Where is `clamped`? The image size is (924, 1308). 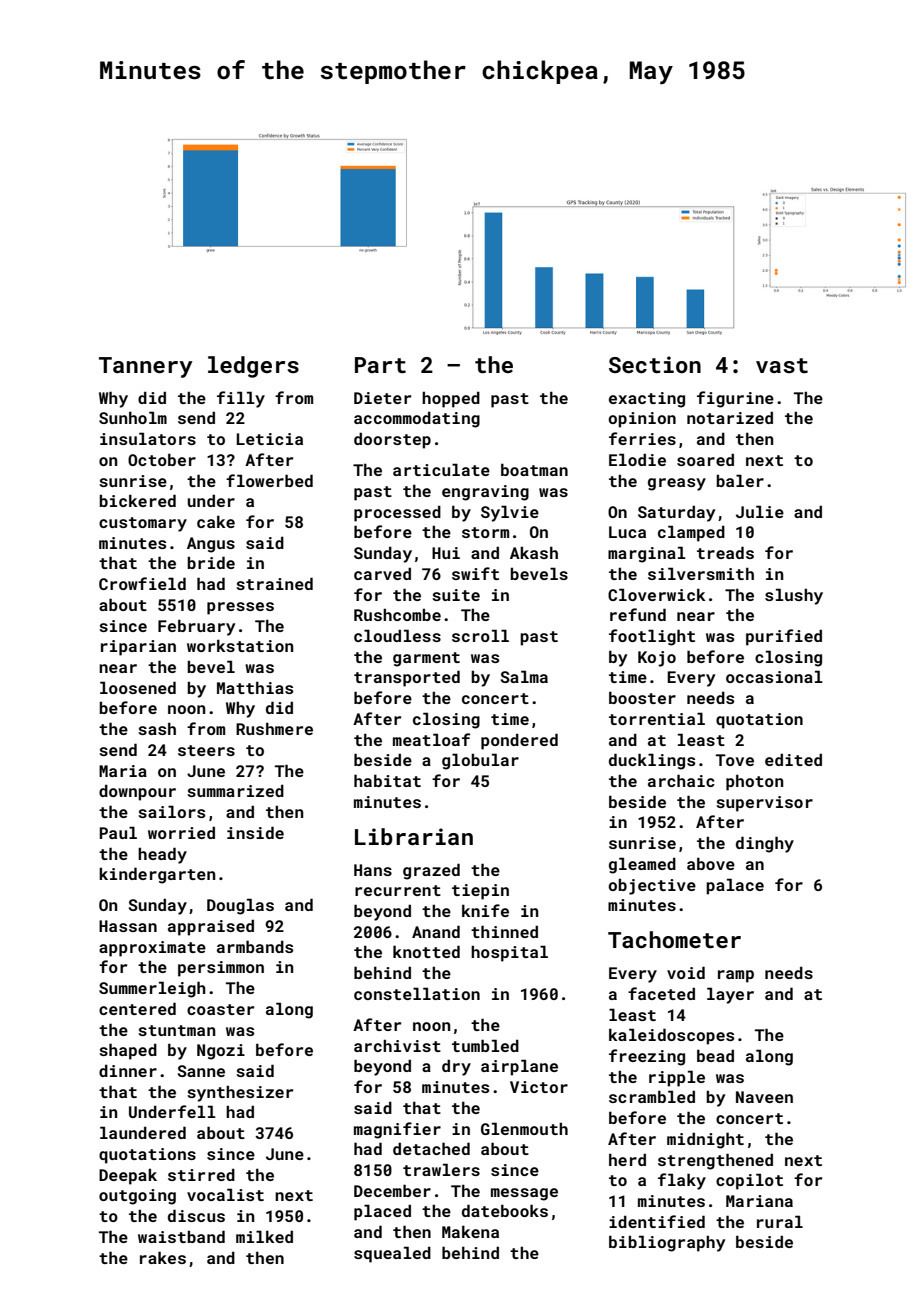 clamped is located at coordinates (691, 533).
